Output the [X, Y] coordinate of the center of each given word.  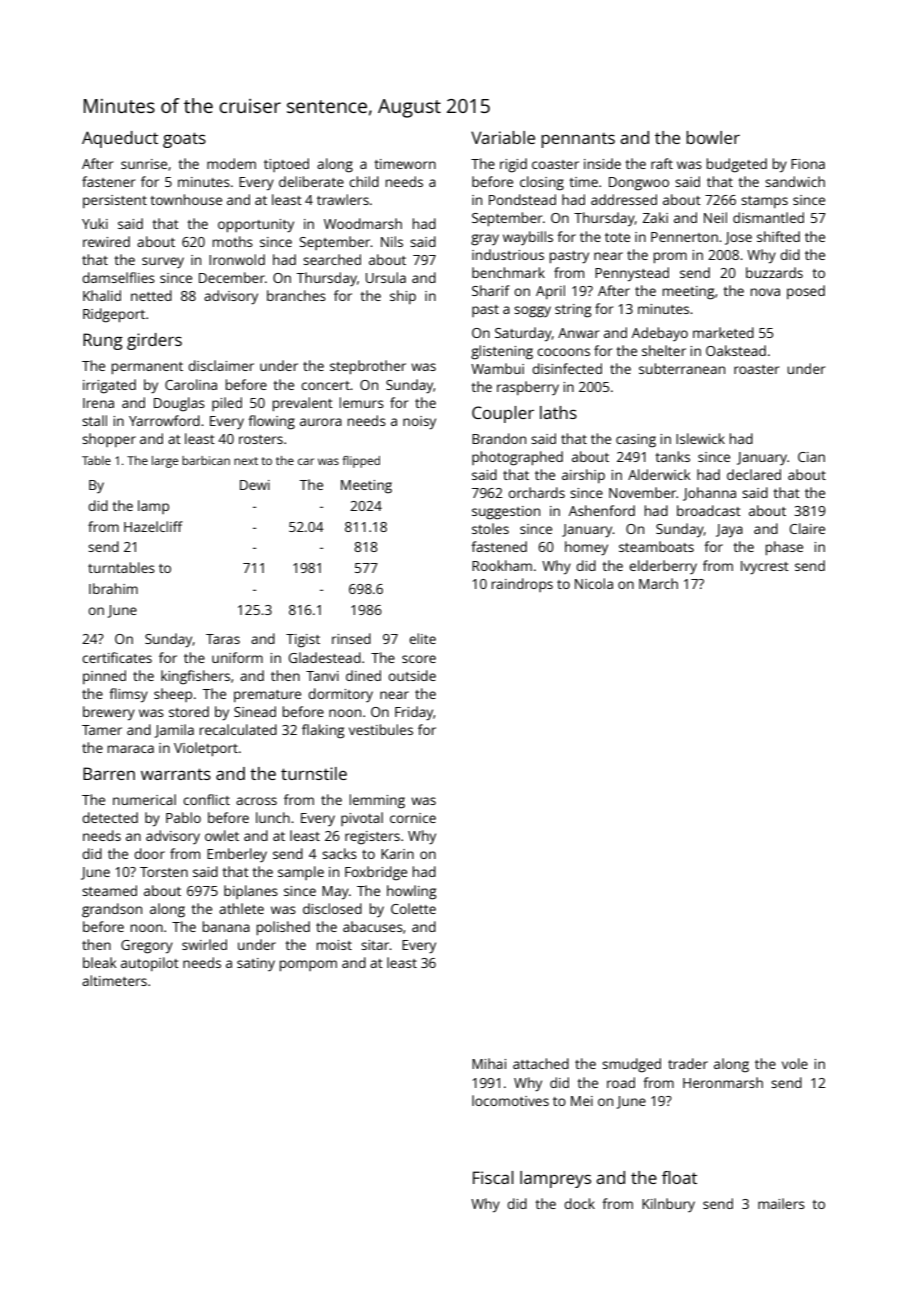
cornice [413, 818]
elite [422, 638]
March [658, 583]
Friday [414, 713]
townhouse [186, 199]
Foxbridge [376, 873]
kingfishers [195, 677]
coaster [555, 164]
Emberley [237, 855]
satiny [256, 964]
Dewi [255, 485]
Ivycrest [765, 568]
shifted [778, 236]
